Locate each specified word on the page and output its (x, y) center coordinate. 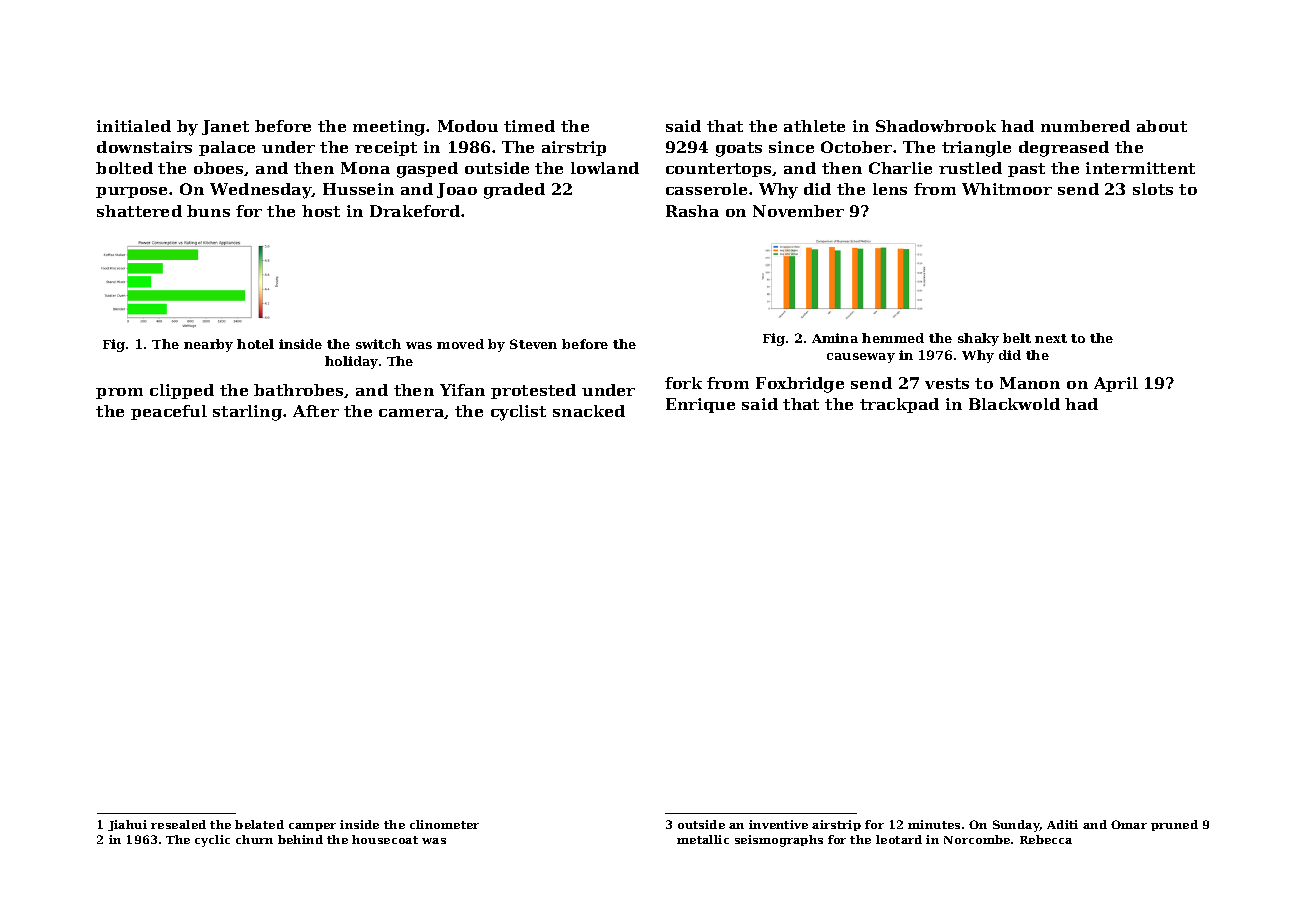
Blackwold (1014, 404)
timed (529, 126)
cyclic (212, 841)
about (1162, 126)
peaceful (169, 412)
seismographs (779, 841)
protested (533, 391)
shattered (139, 211)
